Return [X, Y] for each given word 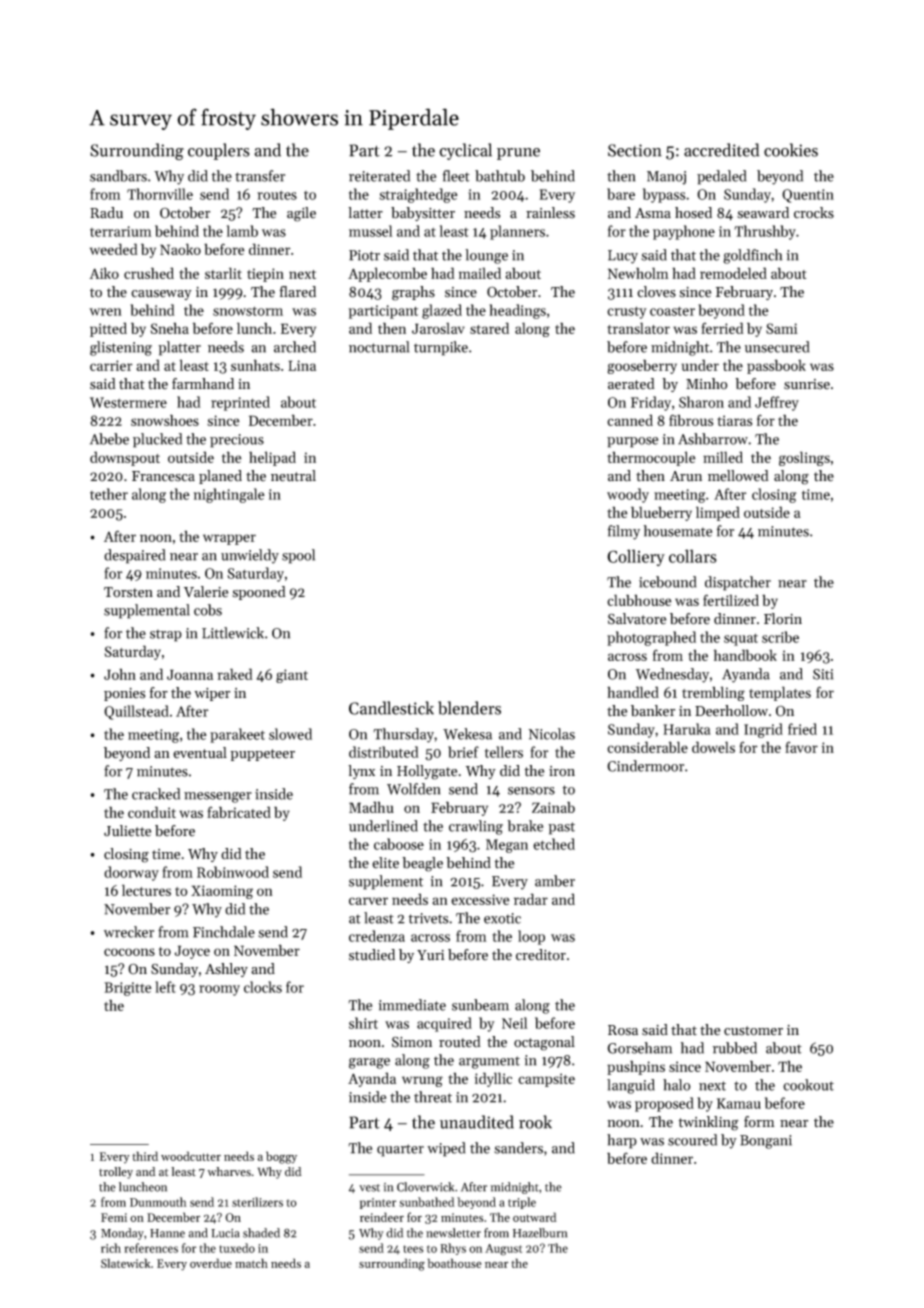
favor [801, 747]
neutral [293, 476]
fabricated [239, 812]
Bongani [766, 1142]
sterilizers [257, 1202]
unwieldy [250, 556]
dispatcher [738, 583]
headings [517, 311]
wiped [446, 1149]
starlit [223, 273]
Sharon [701, 402]
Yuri [431, 955]
